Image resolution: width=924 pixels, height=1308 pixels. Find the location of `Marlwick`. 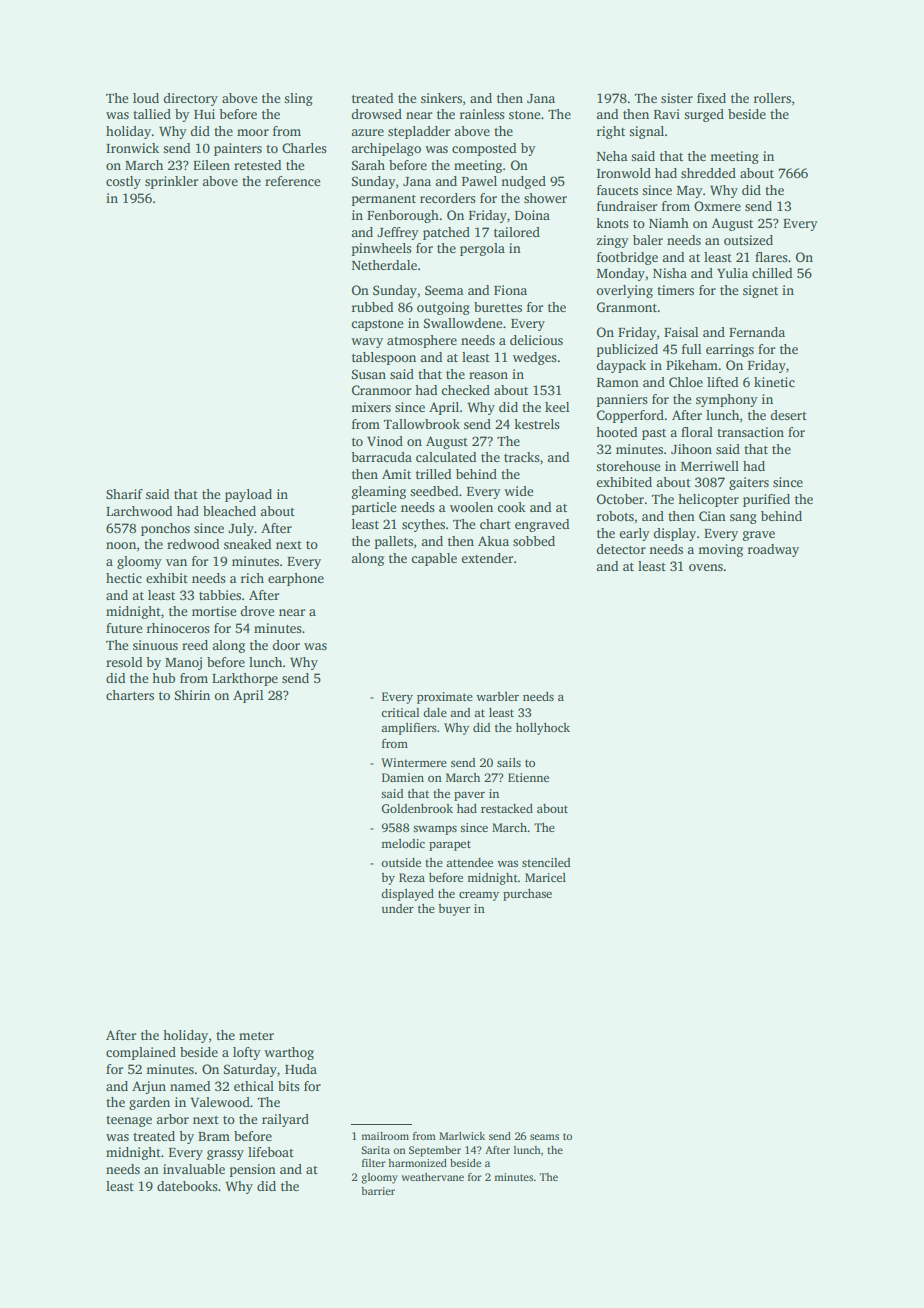

Marlwick is located at coordinates (462, 1136).
